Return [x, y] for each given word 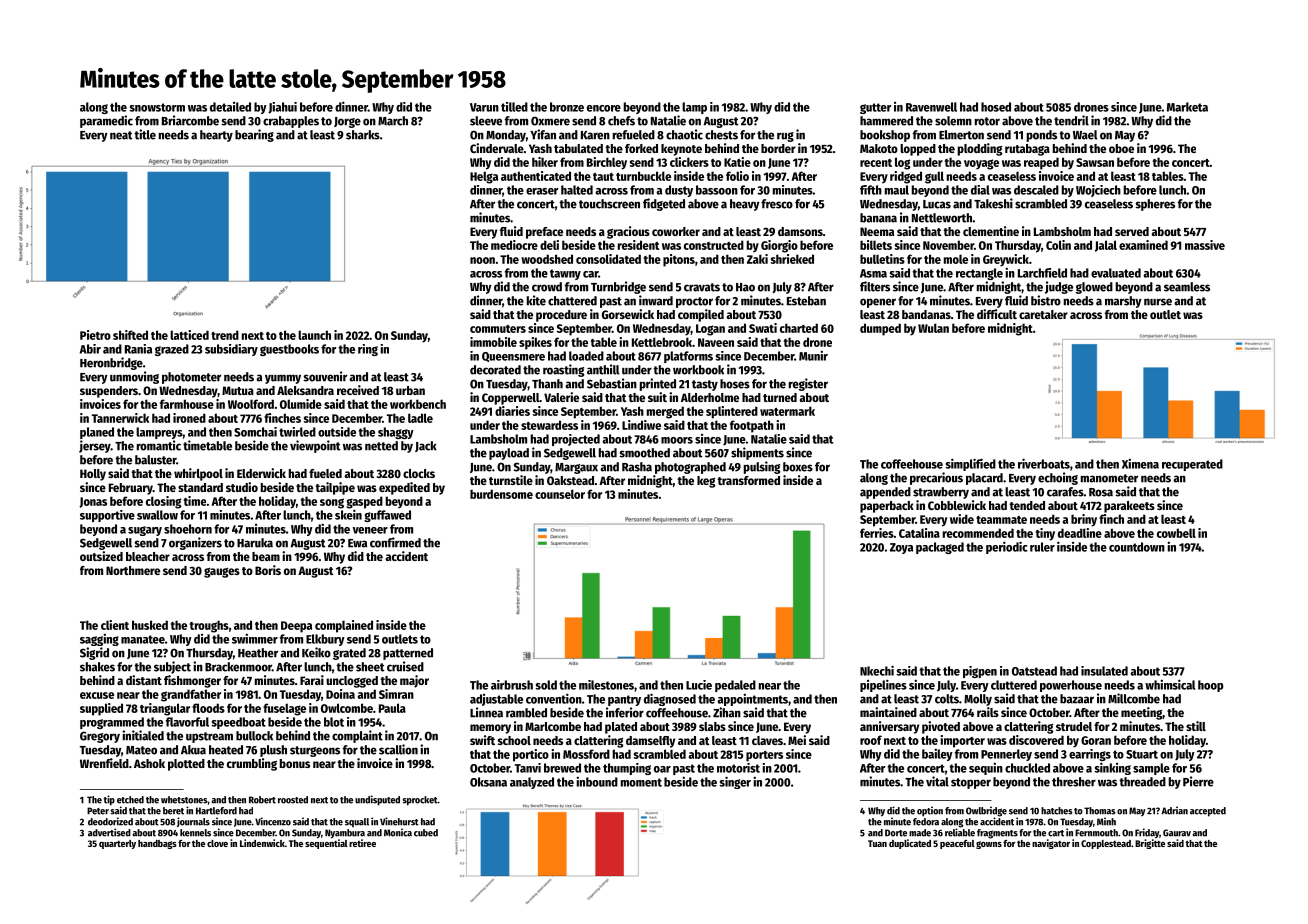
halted [577, 190]
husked [150, 625]
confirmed [395, 542]
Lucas [937, 204]
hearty [216, 136]
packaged [940, 548]
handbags [157, 844]
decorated [495, 370]
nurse [1158, 302]
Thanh [547, 384]
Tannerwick [120, 418]
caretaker [1043, 314]
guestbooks [289, 350]
